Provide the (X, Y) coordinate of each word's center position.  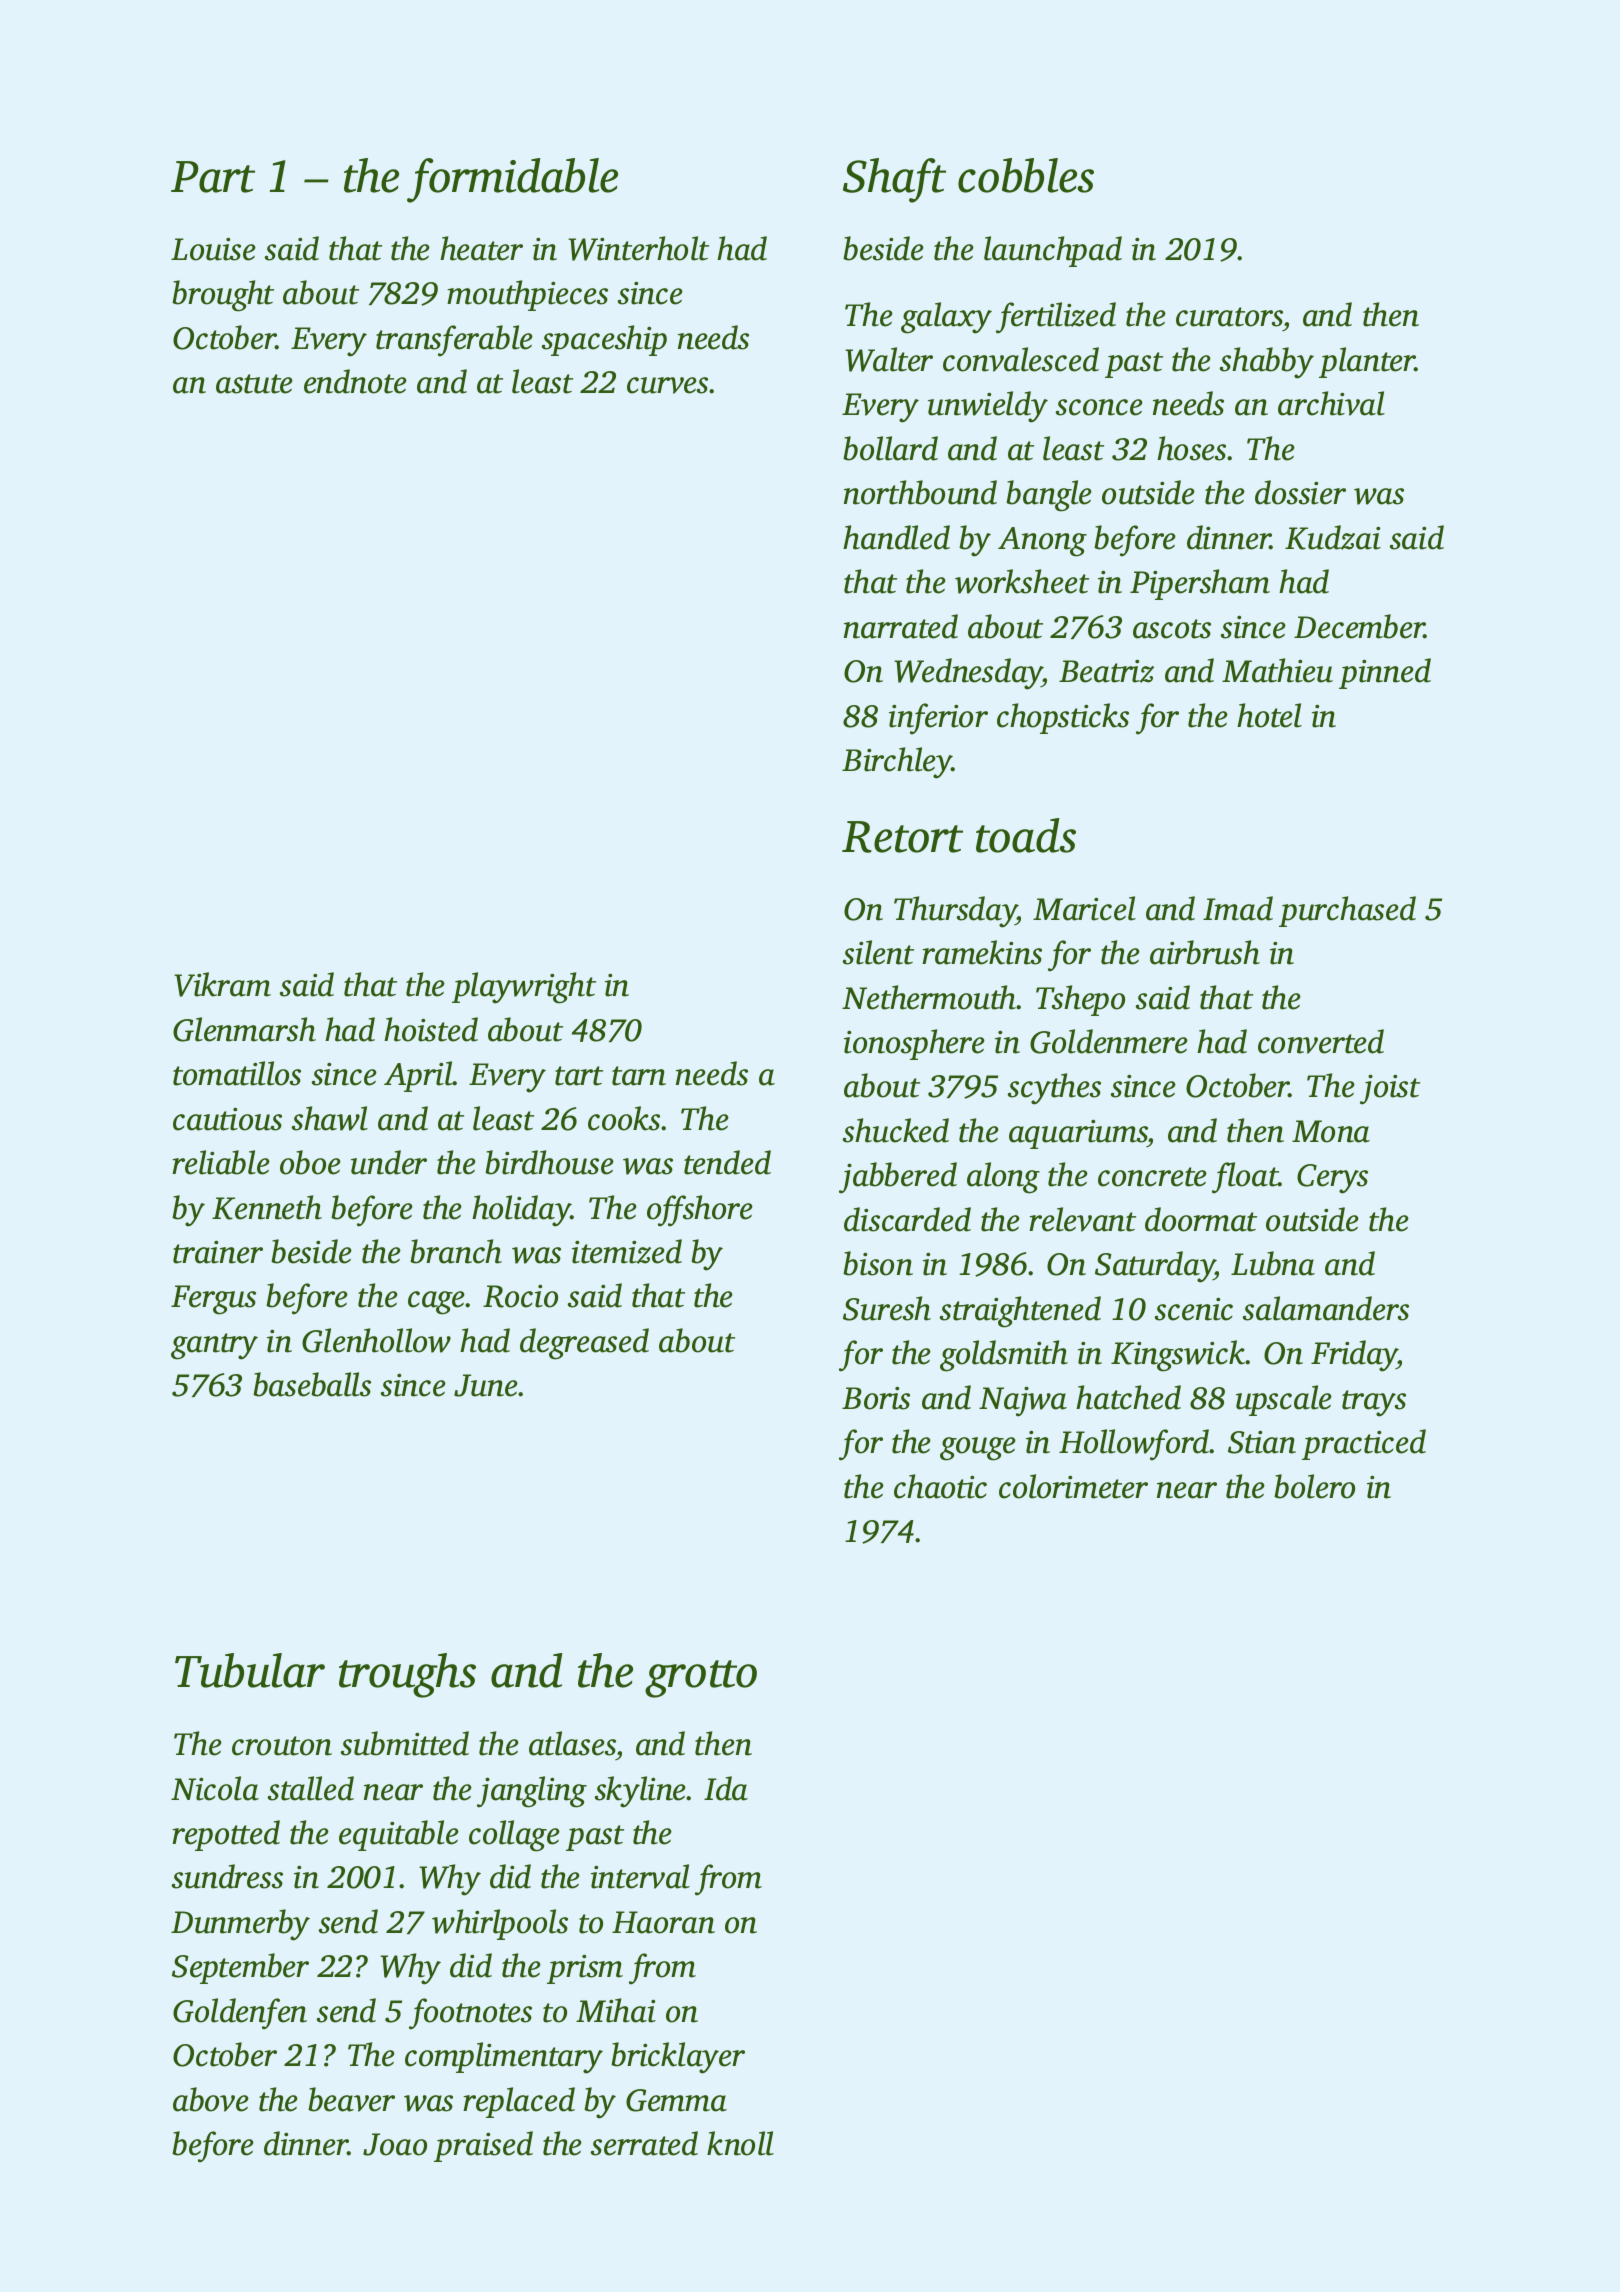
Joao (395, 2144)
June (486, 1385)
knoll (740, 2143)
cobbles (1026, 175)
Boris (876, 1398)
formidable (512, 180)
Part (213, 177)
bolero (1314, 1486)
